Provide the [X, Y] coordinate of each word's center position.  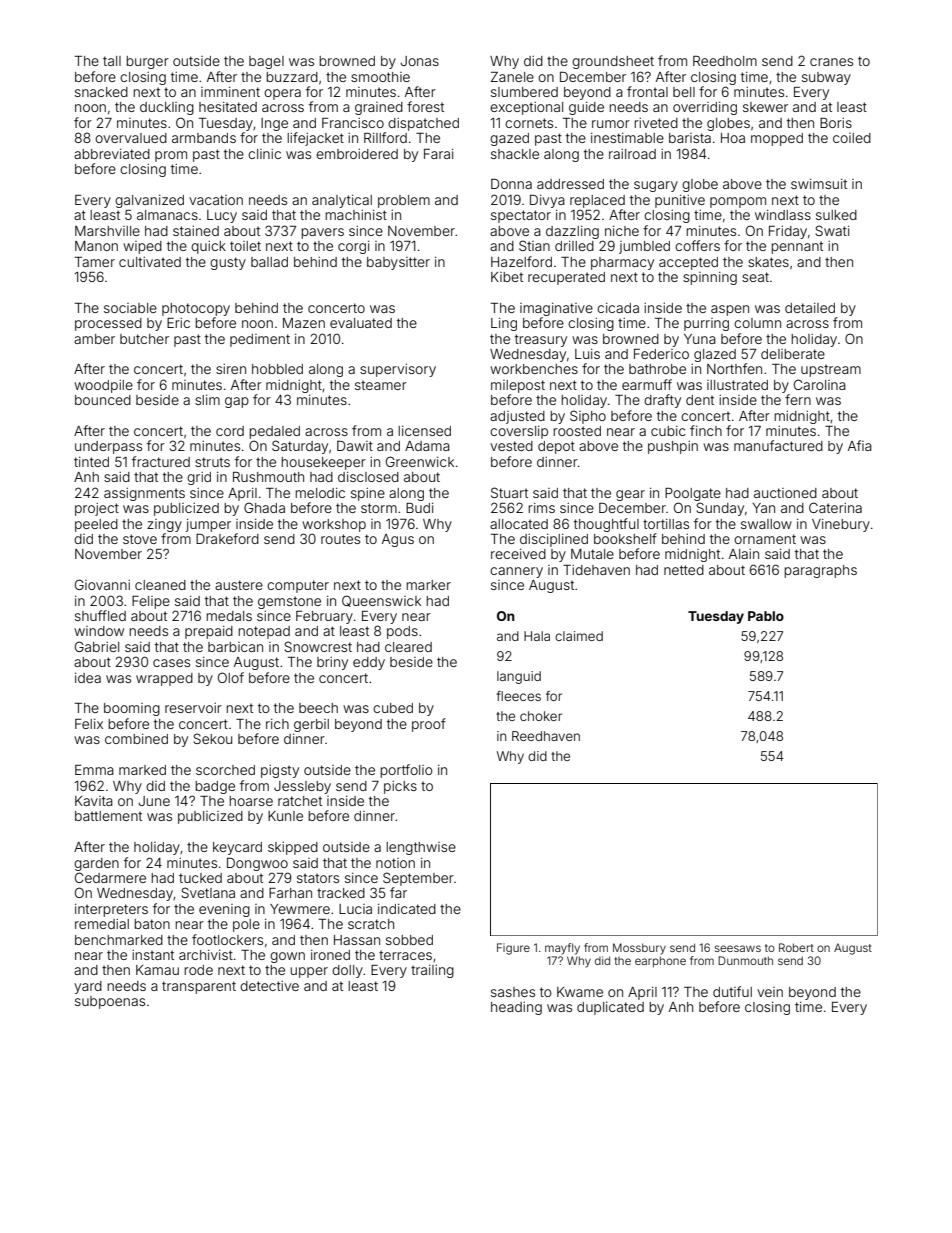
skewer [765, 107]
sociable [130, 308]
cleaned [160, 585]
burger [147, 62]
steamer [381, 385]
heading [516, 1008]
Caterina [835, 507]
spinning [710, 278]
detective [269, 986]
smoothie [380, 77]
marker [428, 585]
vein [770, 992]
